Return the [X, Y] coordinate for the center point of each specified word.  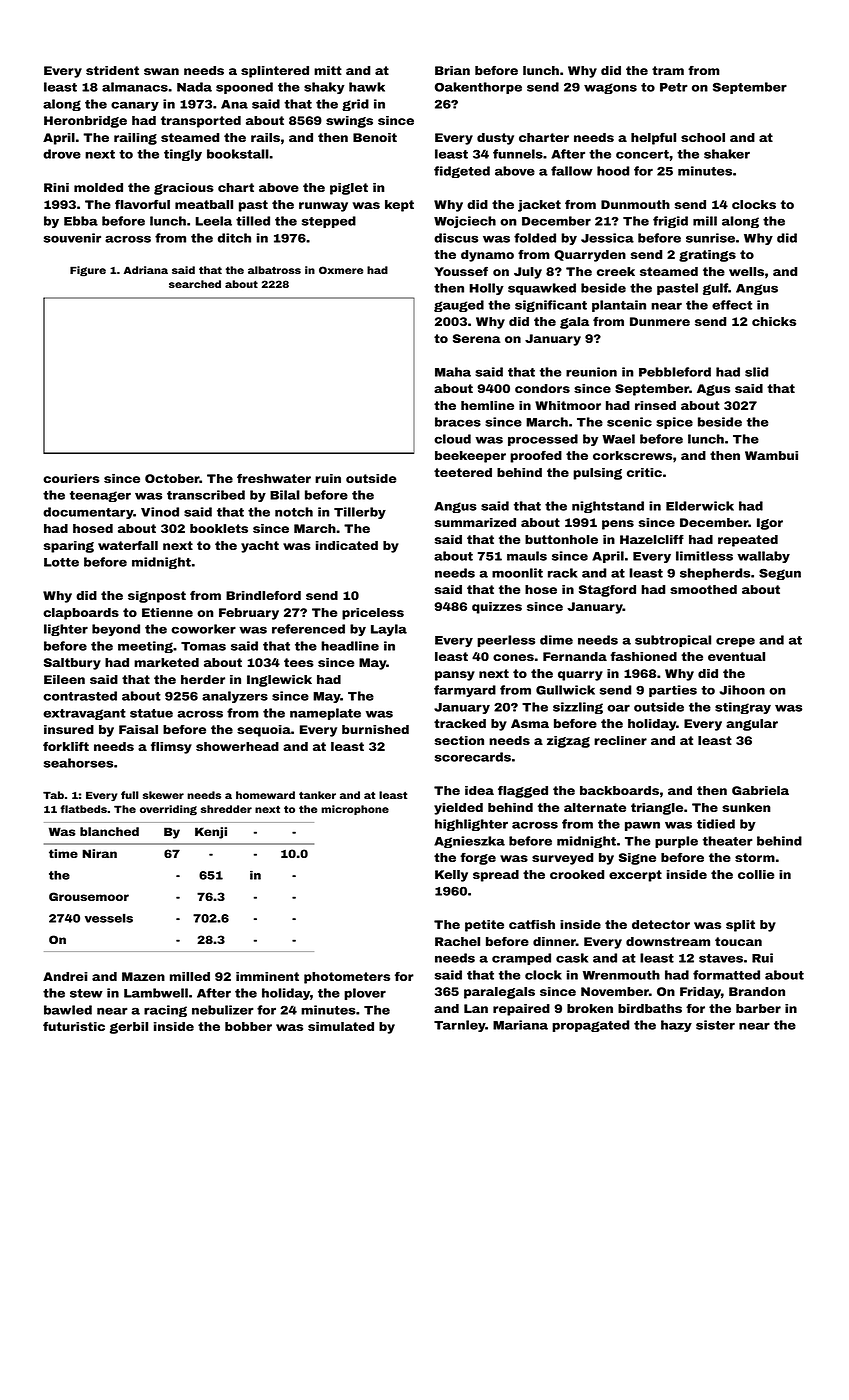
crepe [735, 642]
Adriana [146, 270]
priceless [373, 614]
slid [756, 372]
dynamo [487, 256]
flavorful [142, 204]
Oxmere [341, 270]
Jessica [607, 238]
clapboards [81, 614]
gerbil [129, 1028]
